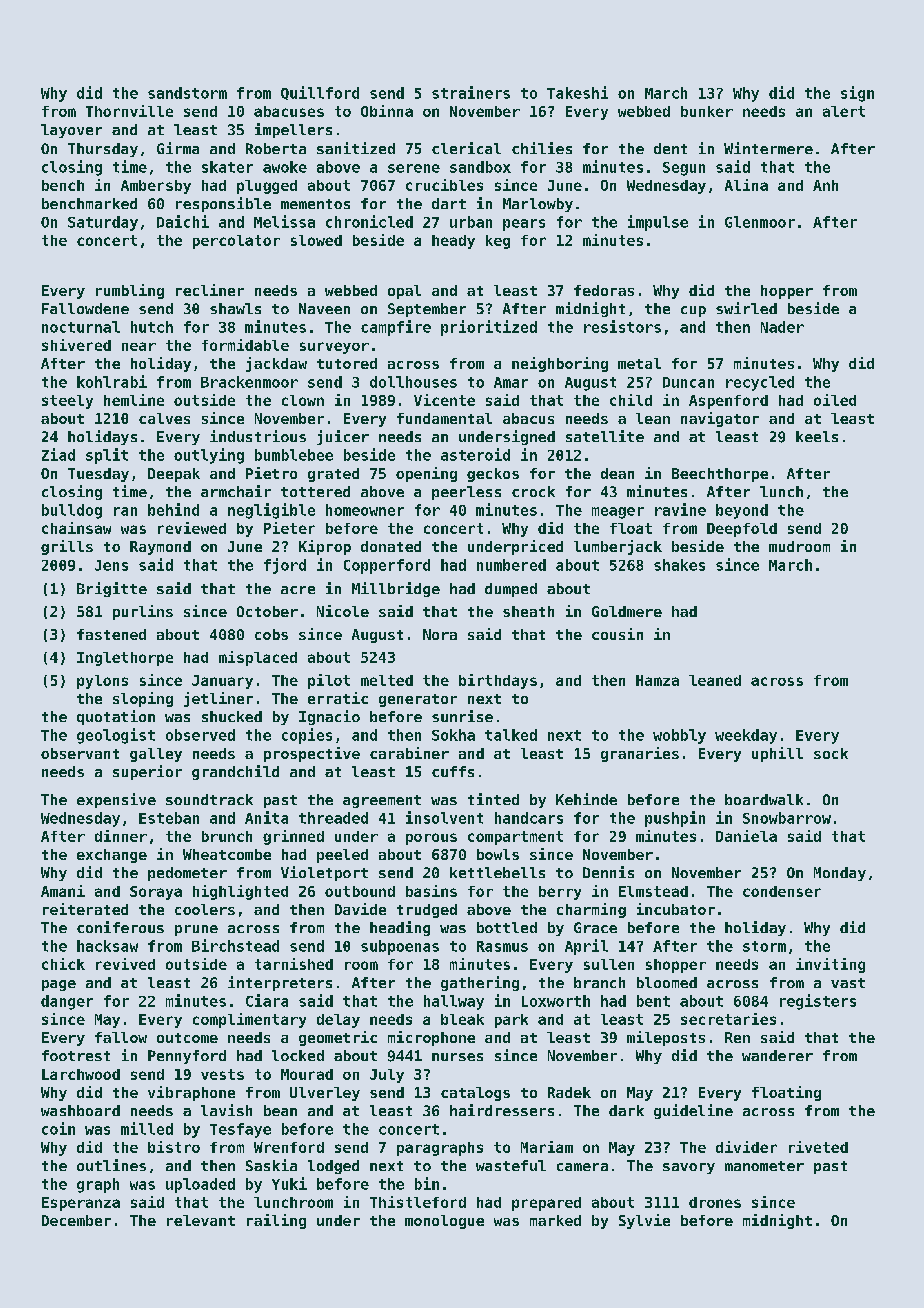  Describe the element at coordinates (511, 565) in the image. I see `numbered` at that location.
